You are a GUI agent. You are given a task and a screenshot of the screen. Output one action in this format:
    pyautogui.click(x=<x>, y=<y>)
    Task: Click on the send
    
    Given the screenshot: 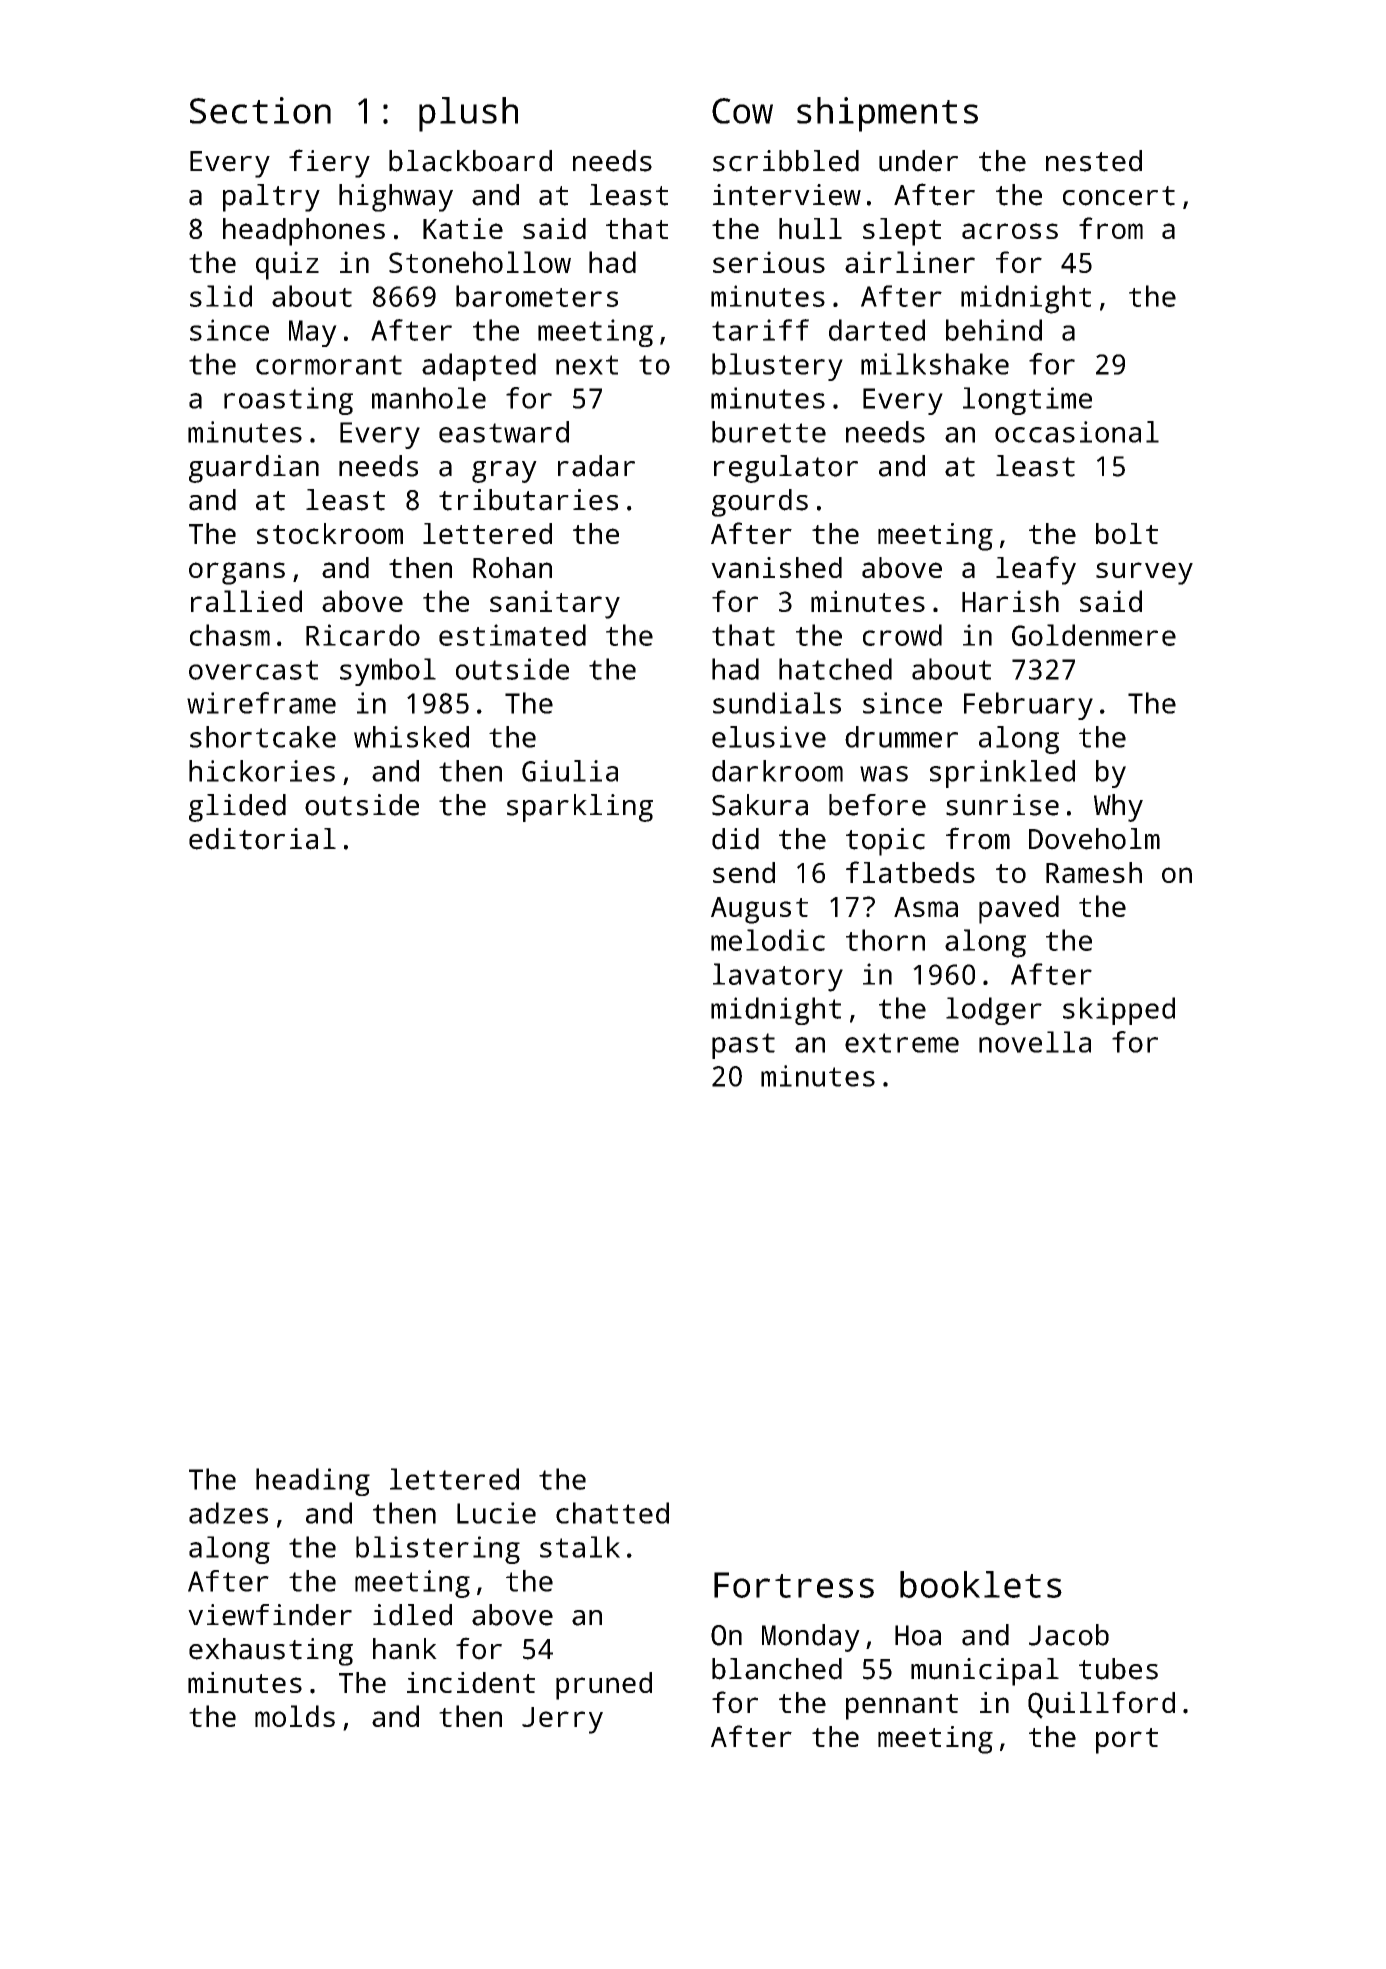 What is the action you would take?
    pyautogui.click(x=744, y=872)
